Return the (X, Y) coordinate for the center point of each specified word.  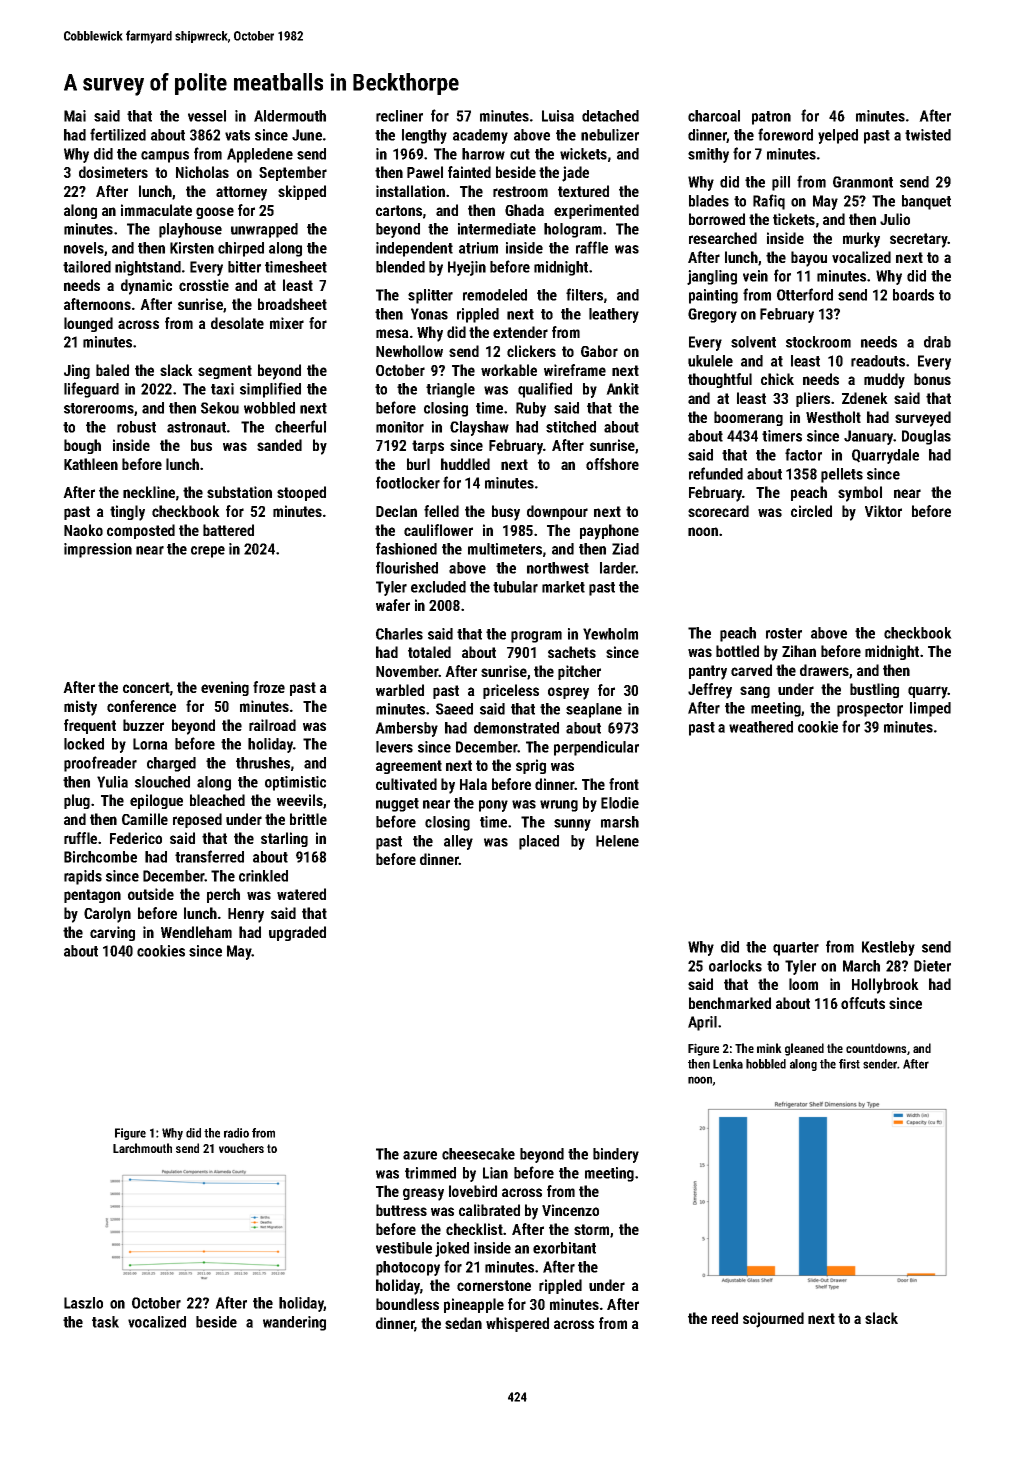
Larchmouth (142, 1148)
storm (591, 1229)
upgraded (297, 933)
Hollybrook (885, 986)
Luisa (558, 116)
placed (539, 842)
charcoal (714, 116)
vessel (207, 116)
